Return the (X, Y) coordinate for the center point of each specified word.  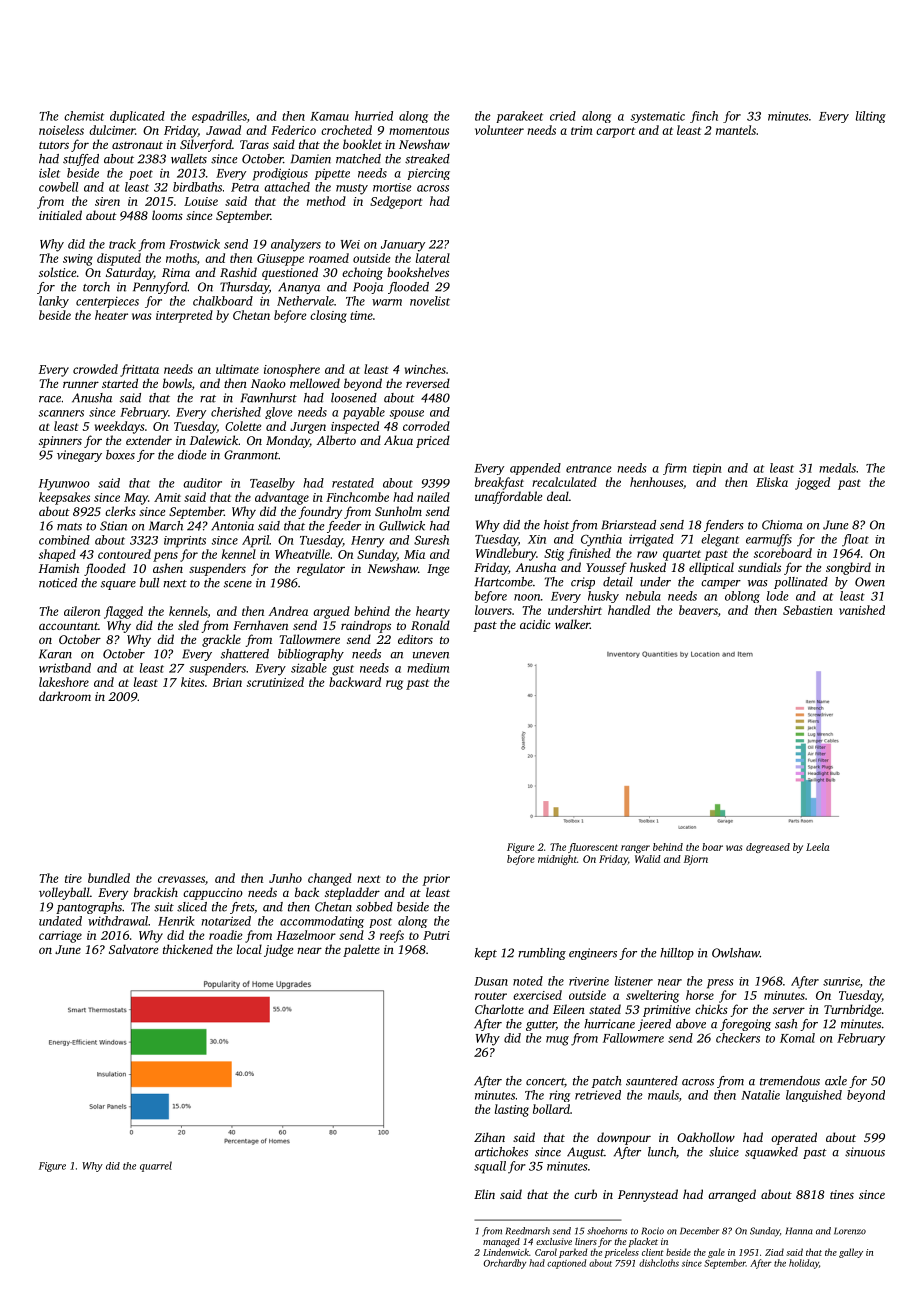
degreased (768, 848)
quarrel (156, 1166)
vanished (862, 610)
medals (837, 468)
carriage (60, 937)
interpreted (184, 316)
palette (361, 950)
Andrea (288, 611)
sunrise (841, 981)
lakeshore (64, 682)
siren (107, 201)
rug (394, 685)
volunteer (499, 130)
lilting (871, 117)
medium (428, 668)
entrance (589, 469)
